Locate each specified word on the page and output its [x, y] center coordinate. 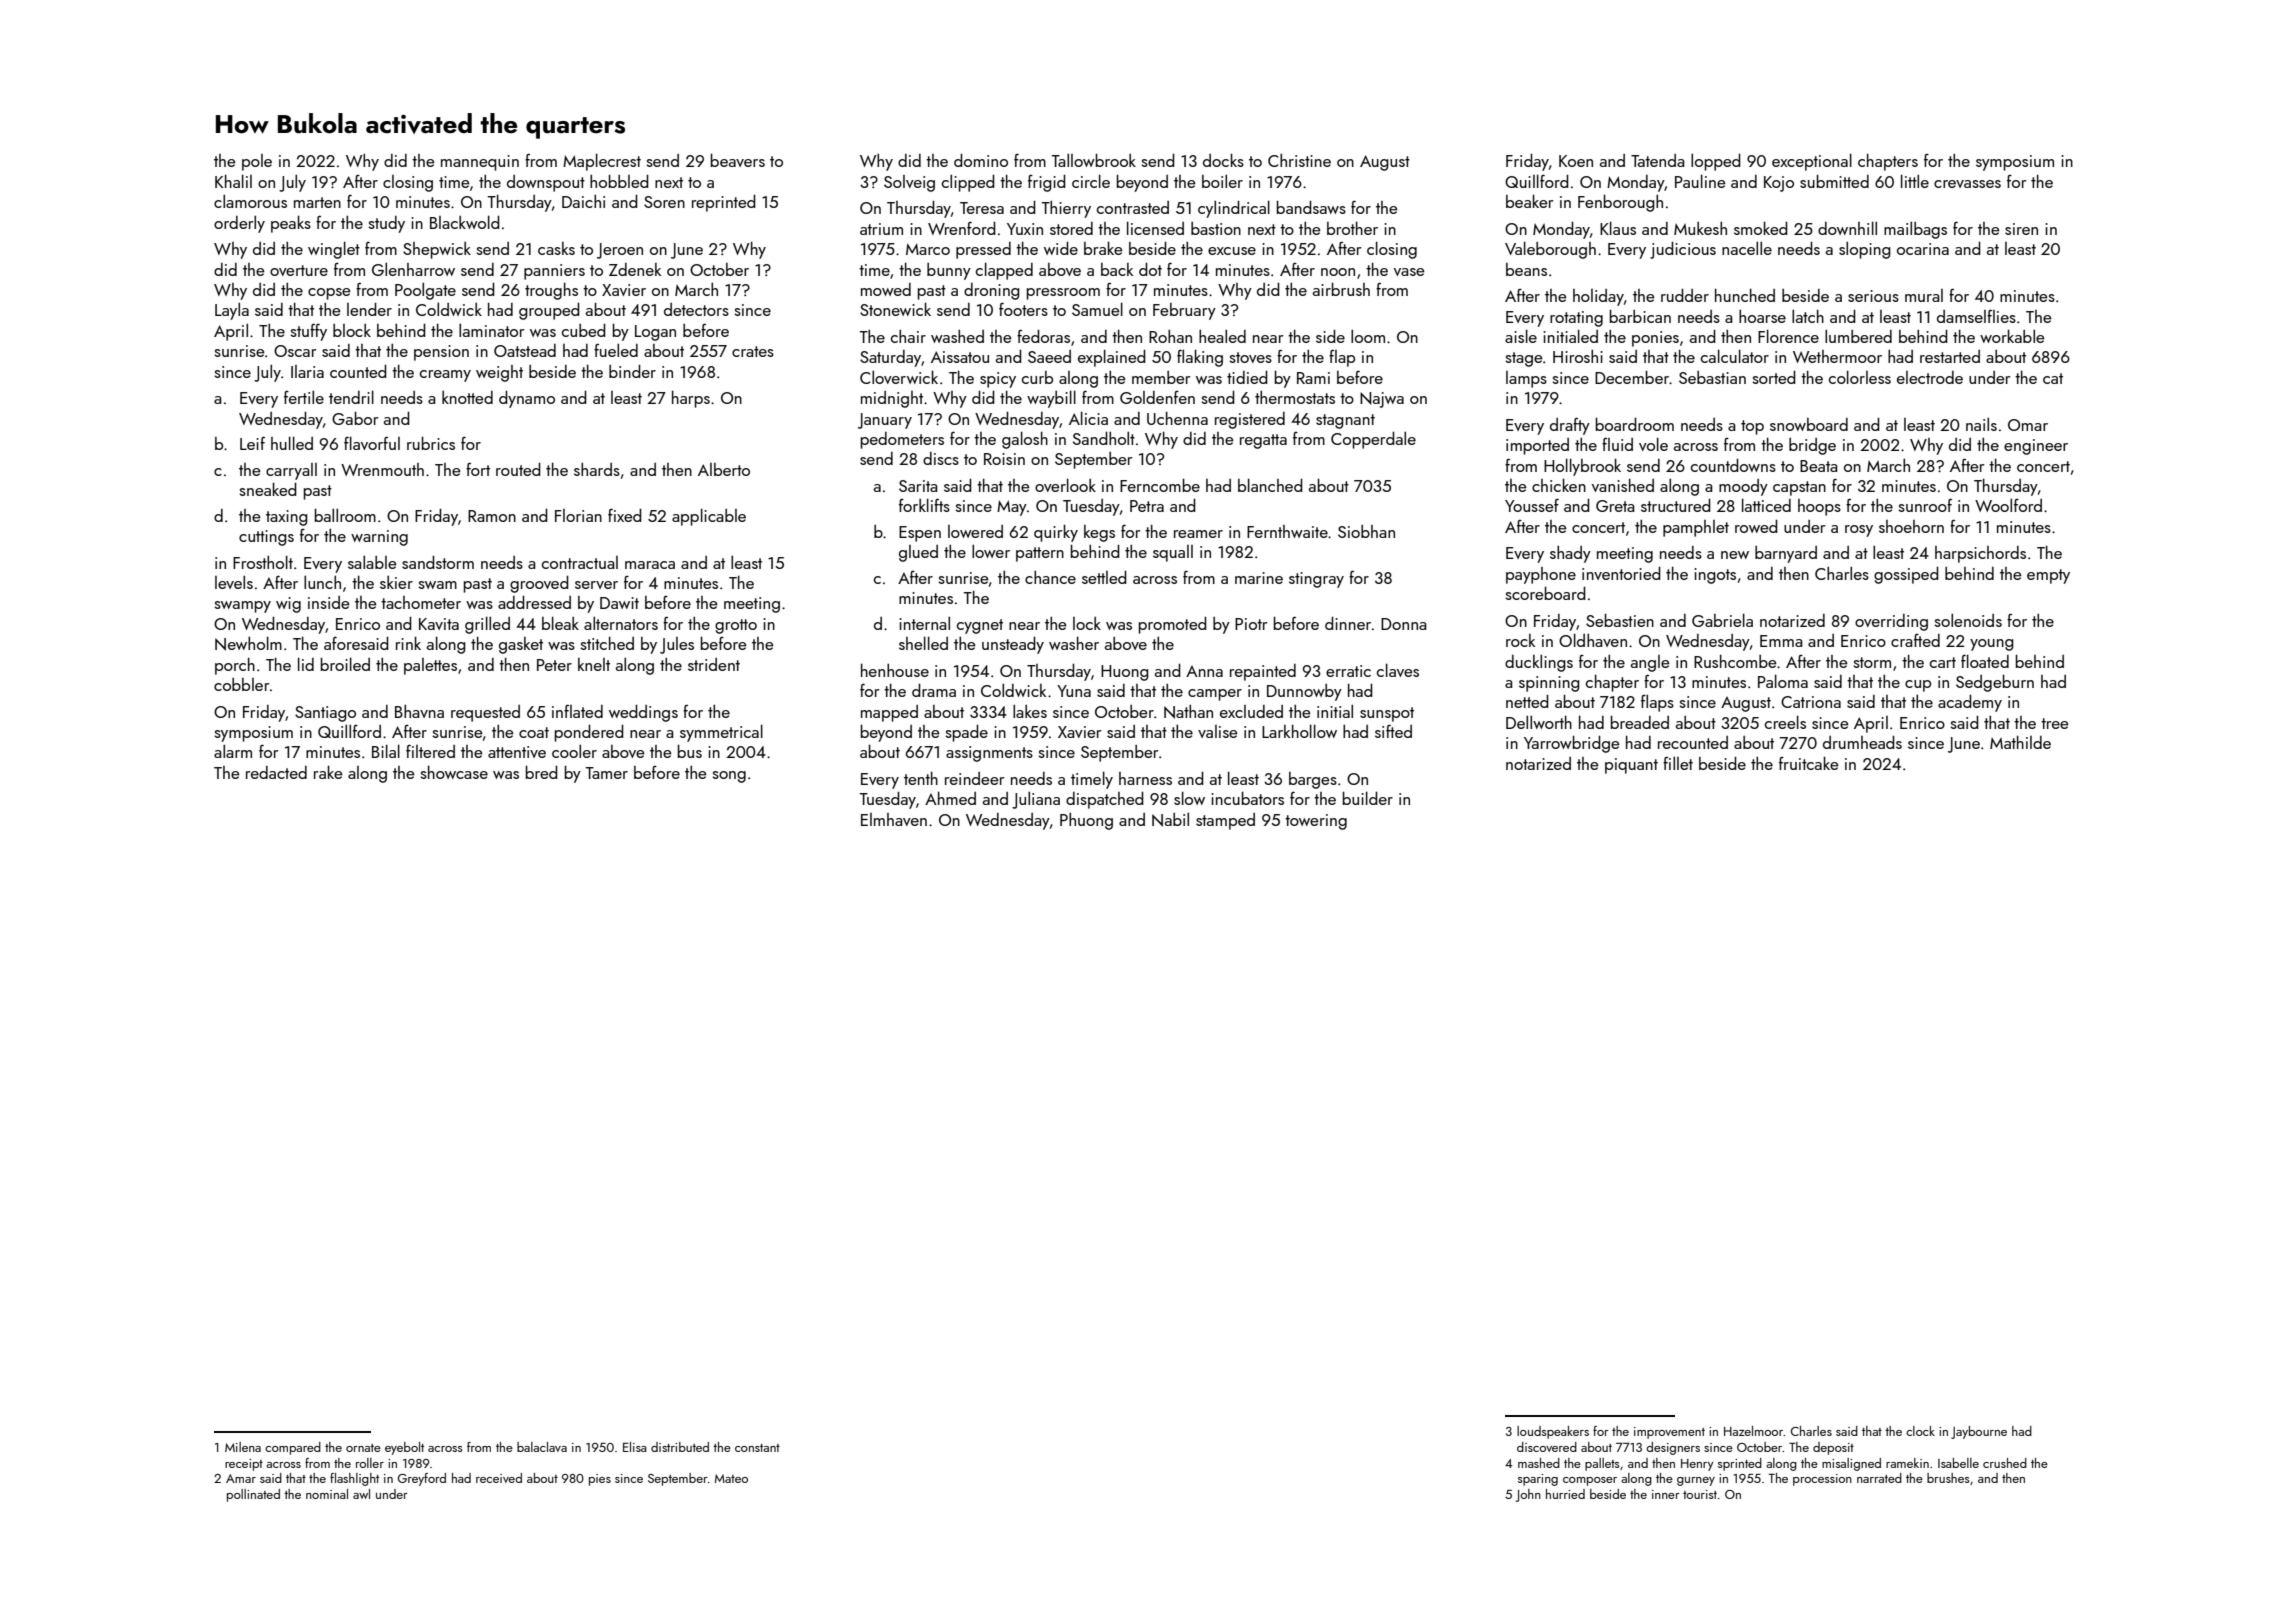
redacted [276, 772]
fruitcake [1808, 763]
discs [941, 458]
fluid [1617, 444]
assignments [989, 754]
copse [329, 294]
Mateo [731, 1478]
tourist [1700, 1494]
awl [361, 1494]
